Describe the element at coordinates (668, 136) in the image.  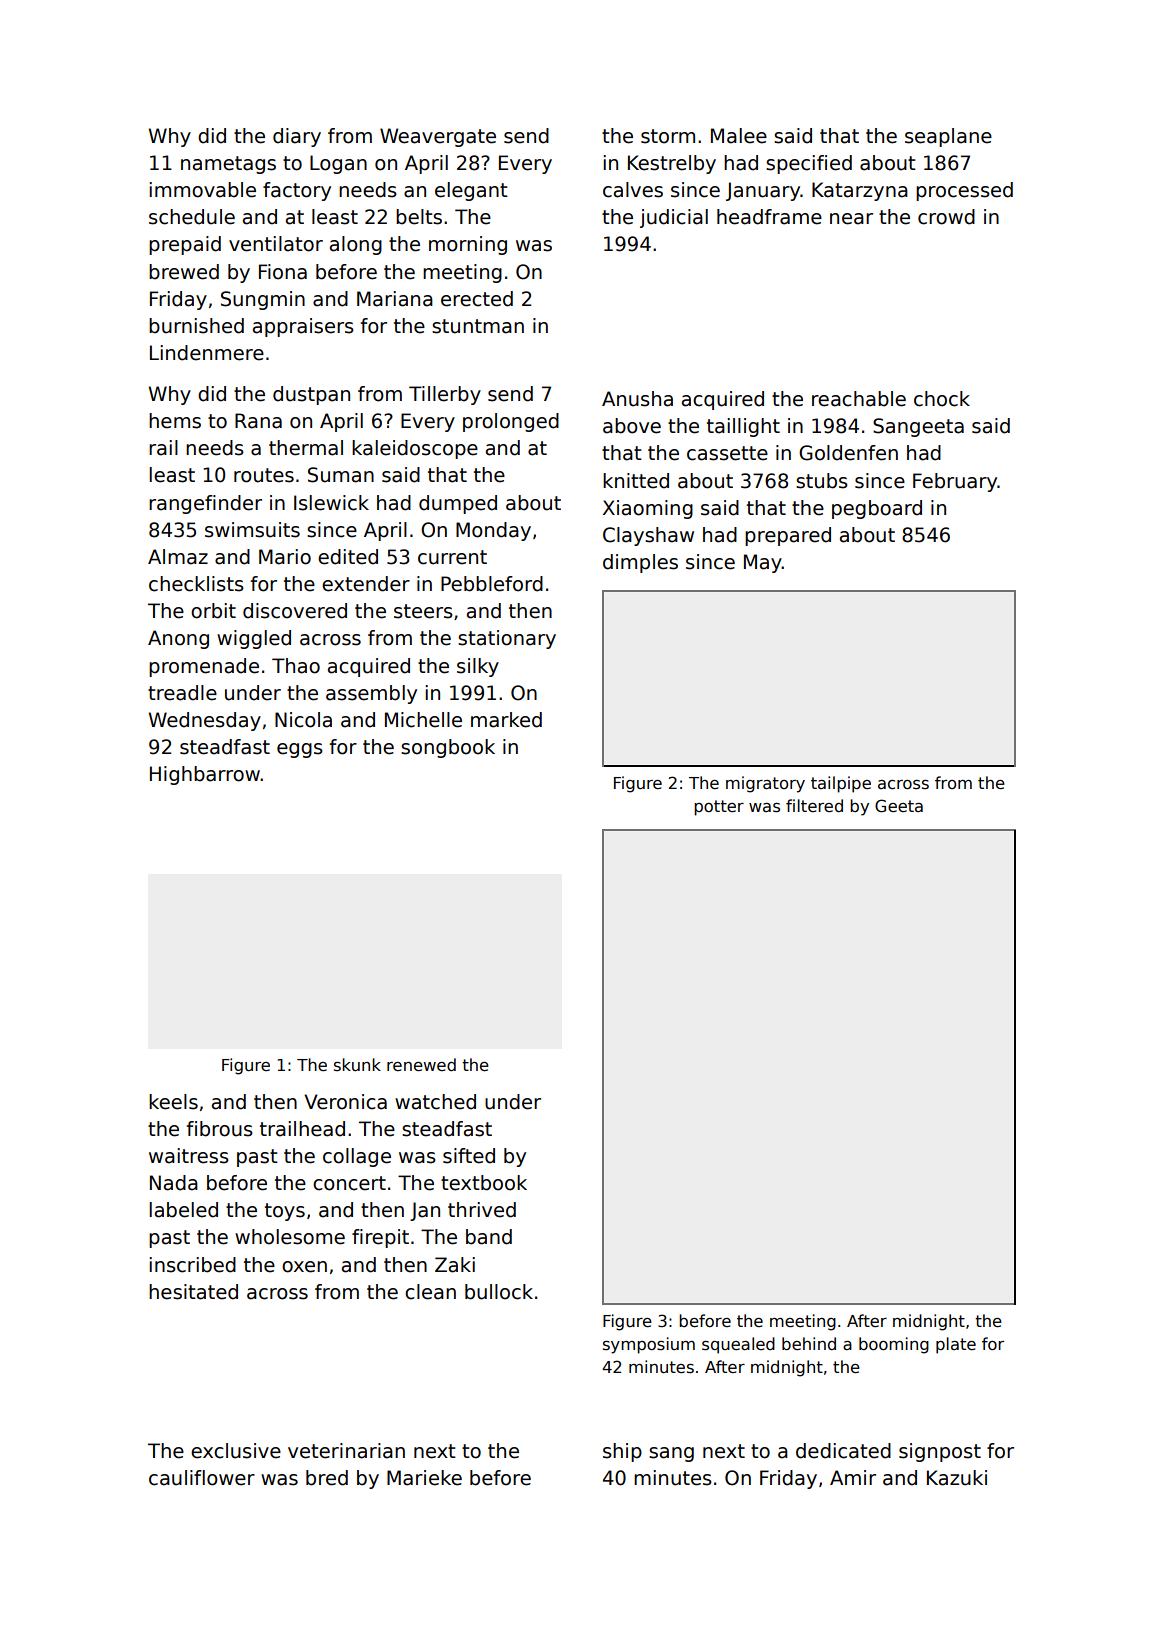
I see `storm` at that location.
